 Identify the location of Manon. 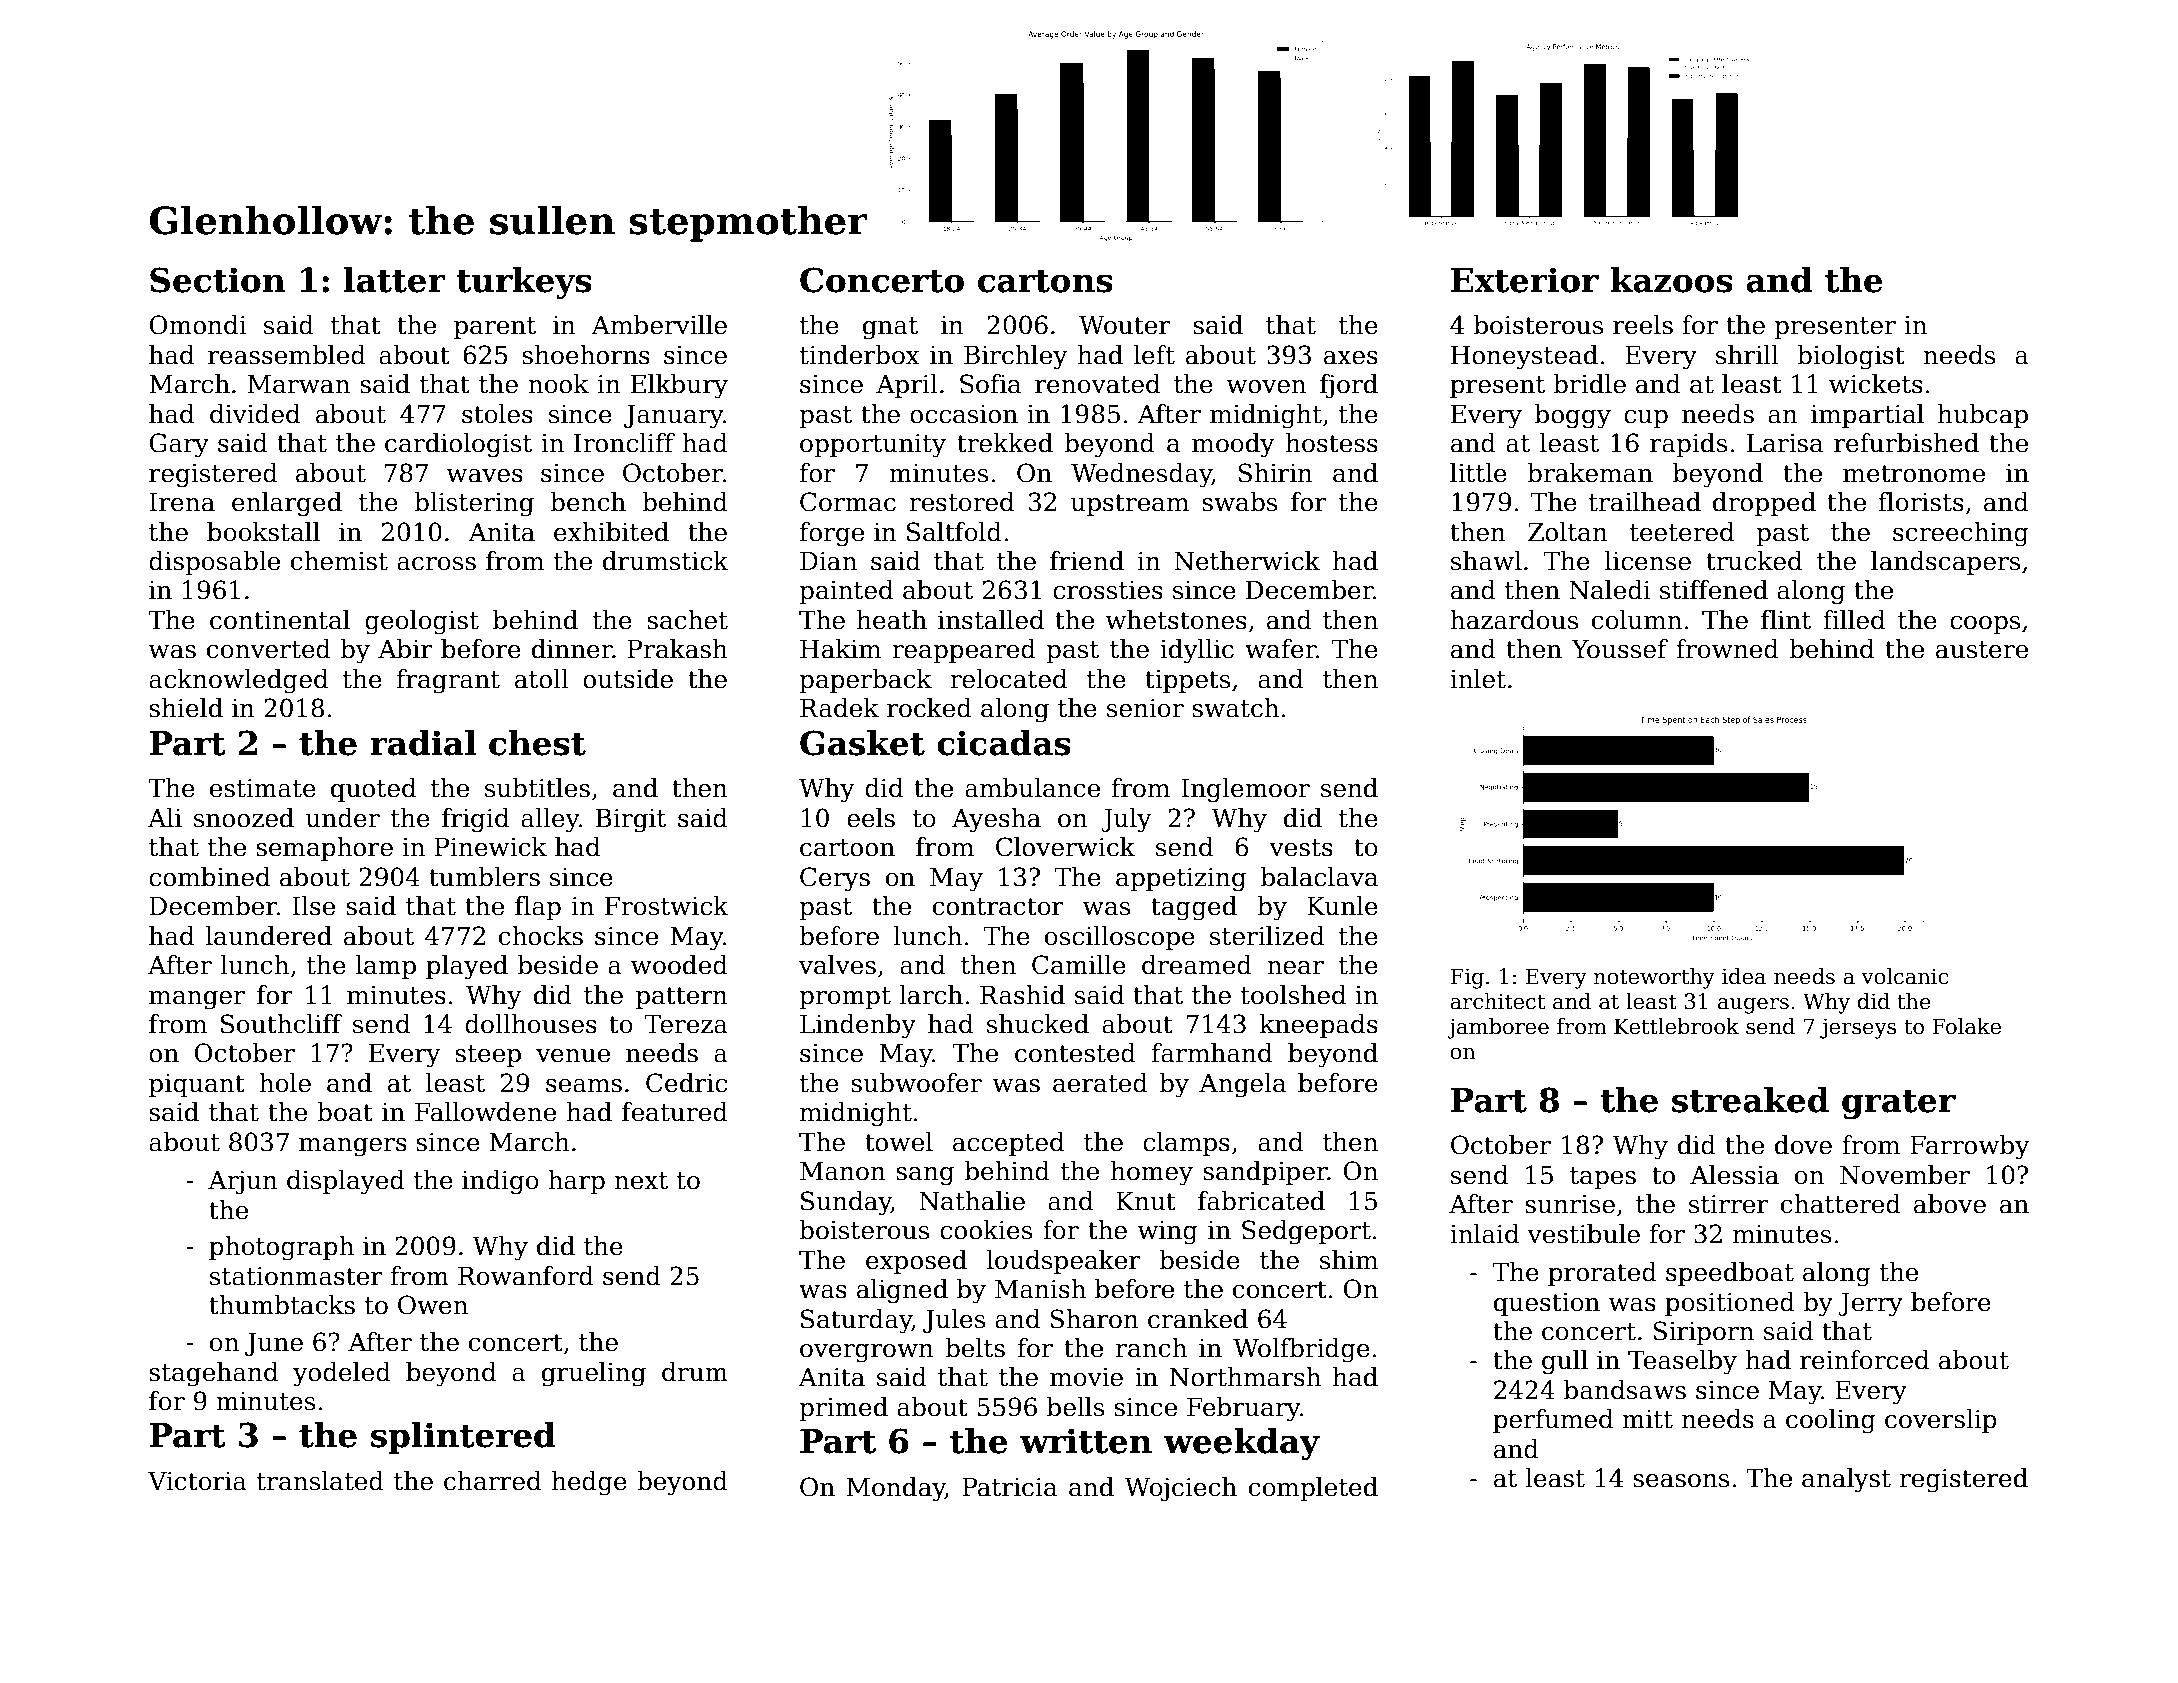
(843, 1171).
